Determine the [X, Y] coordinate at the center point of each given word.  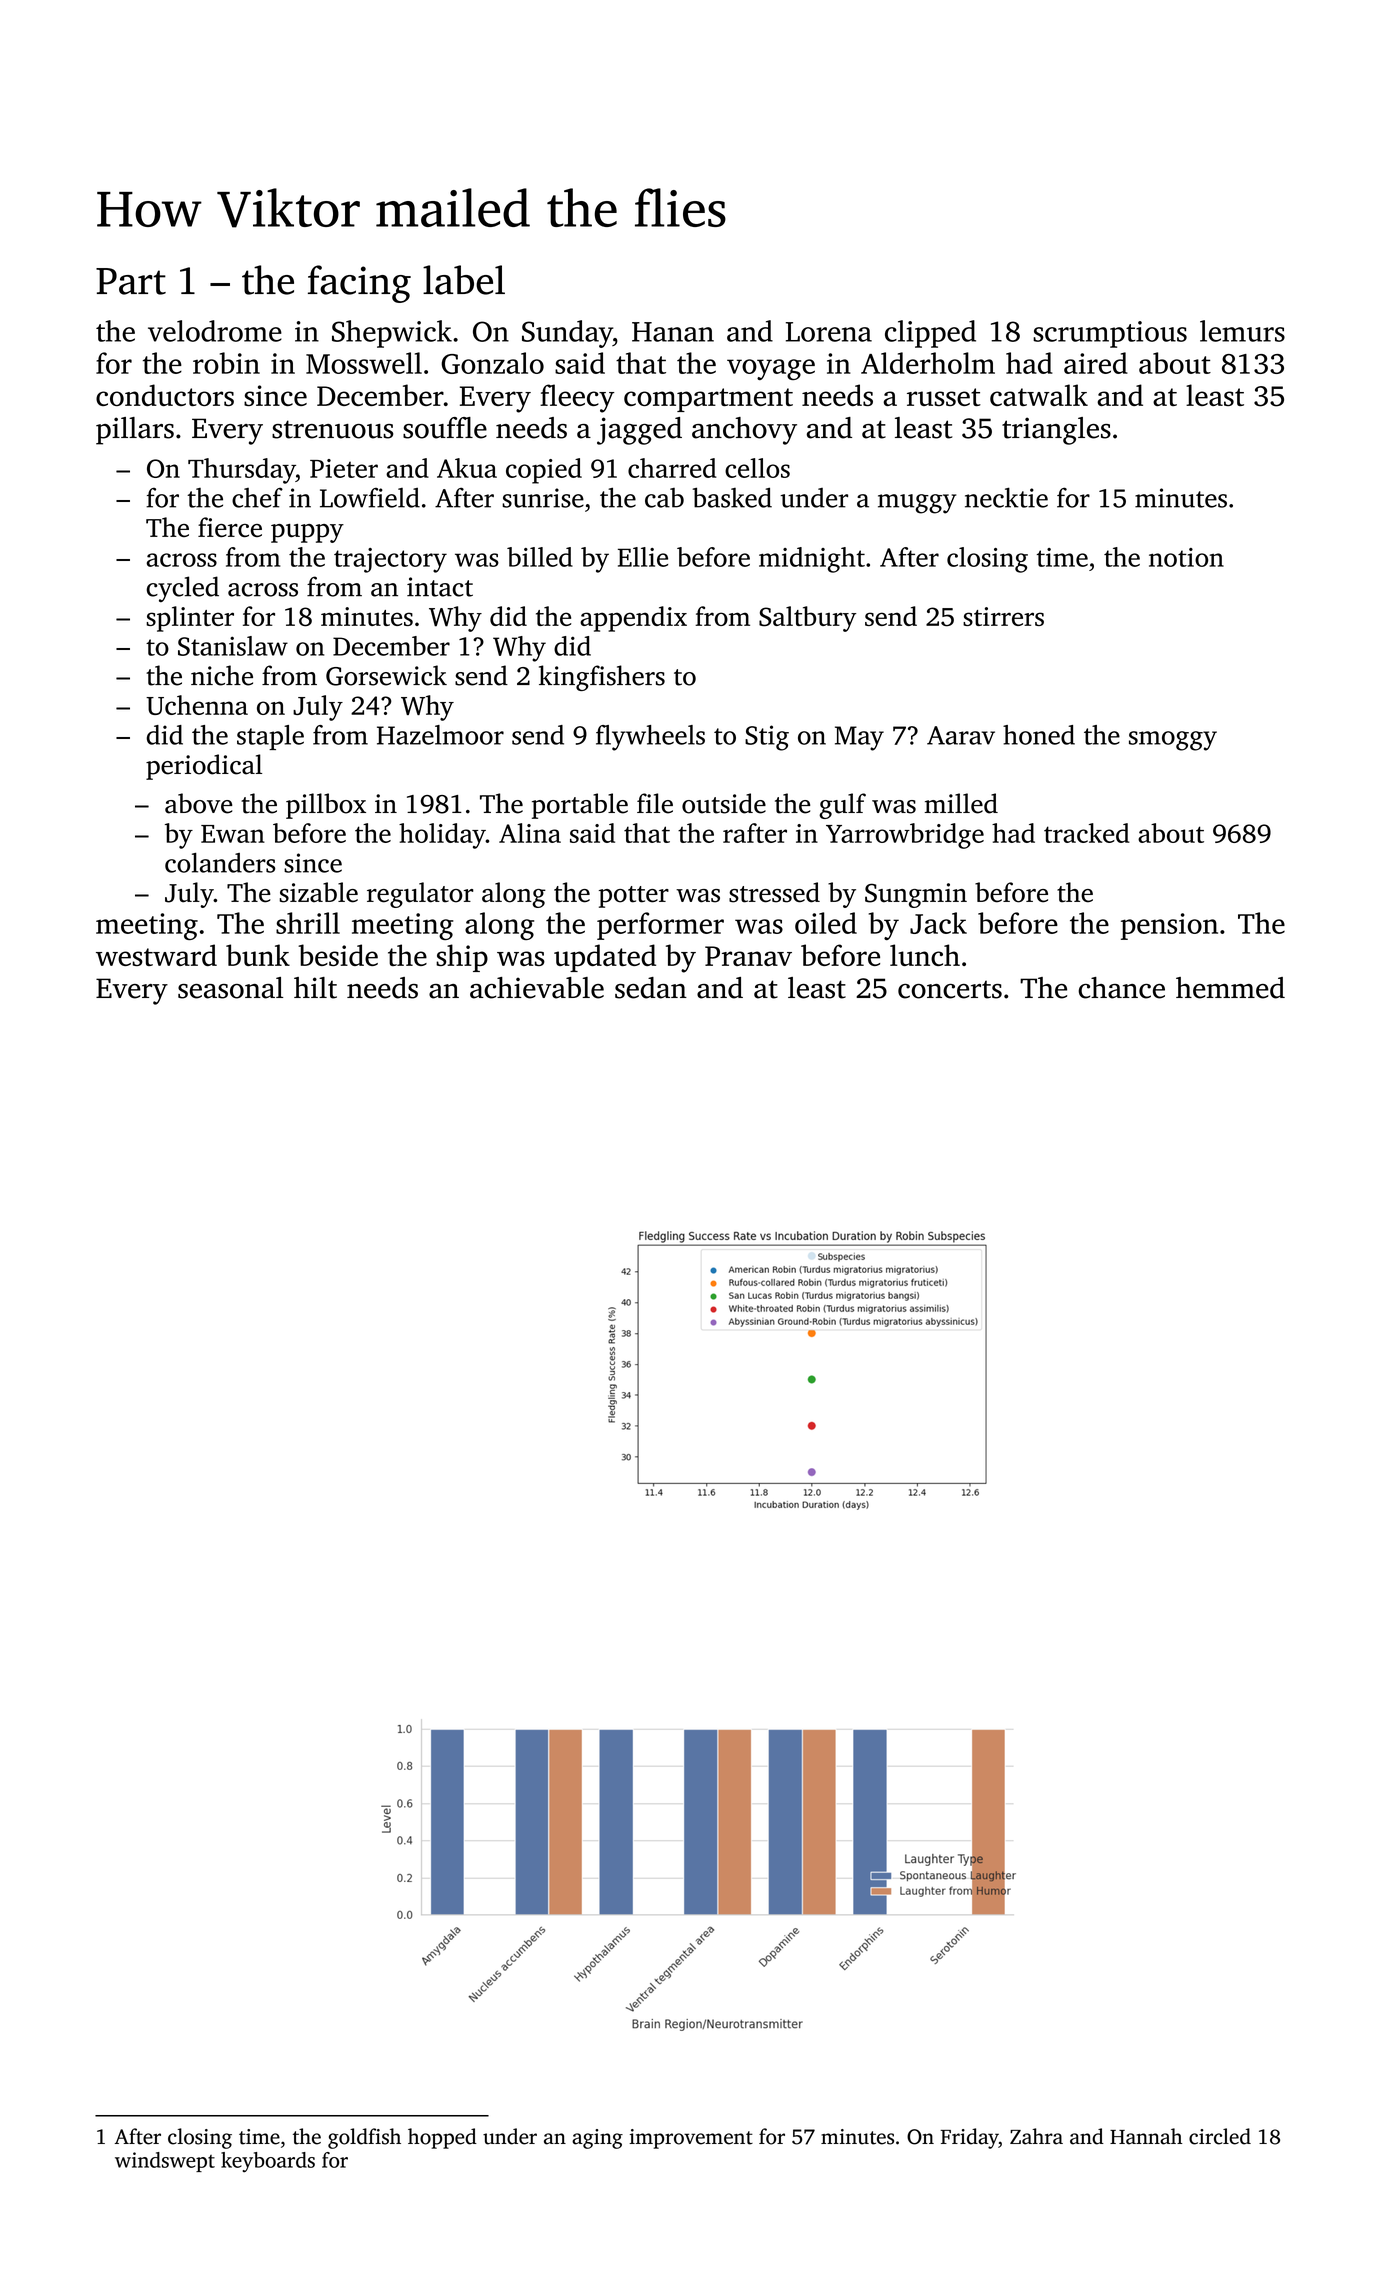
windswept [165, 2162]
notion [1186, 557]
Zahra [1036, 2136]
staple [270, 737]
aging [597, 2139]
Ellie [643, 557]
